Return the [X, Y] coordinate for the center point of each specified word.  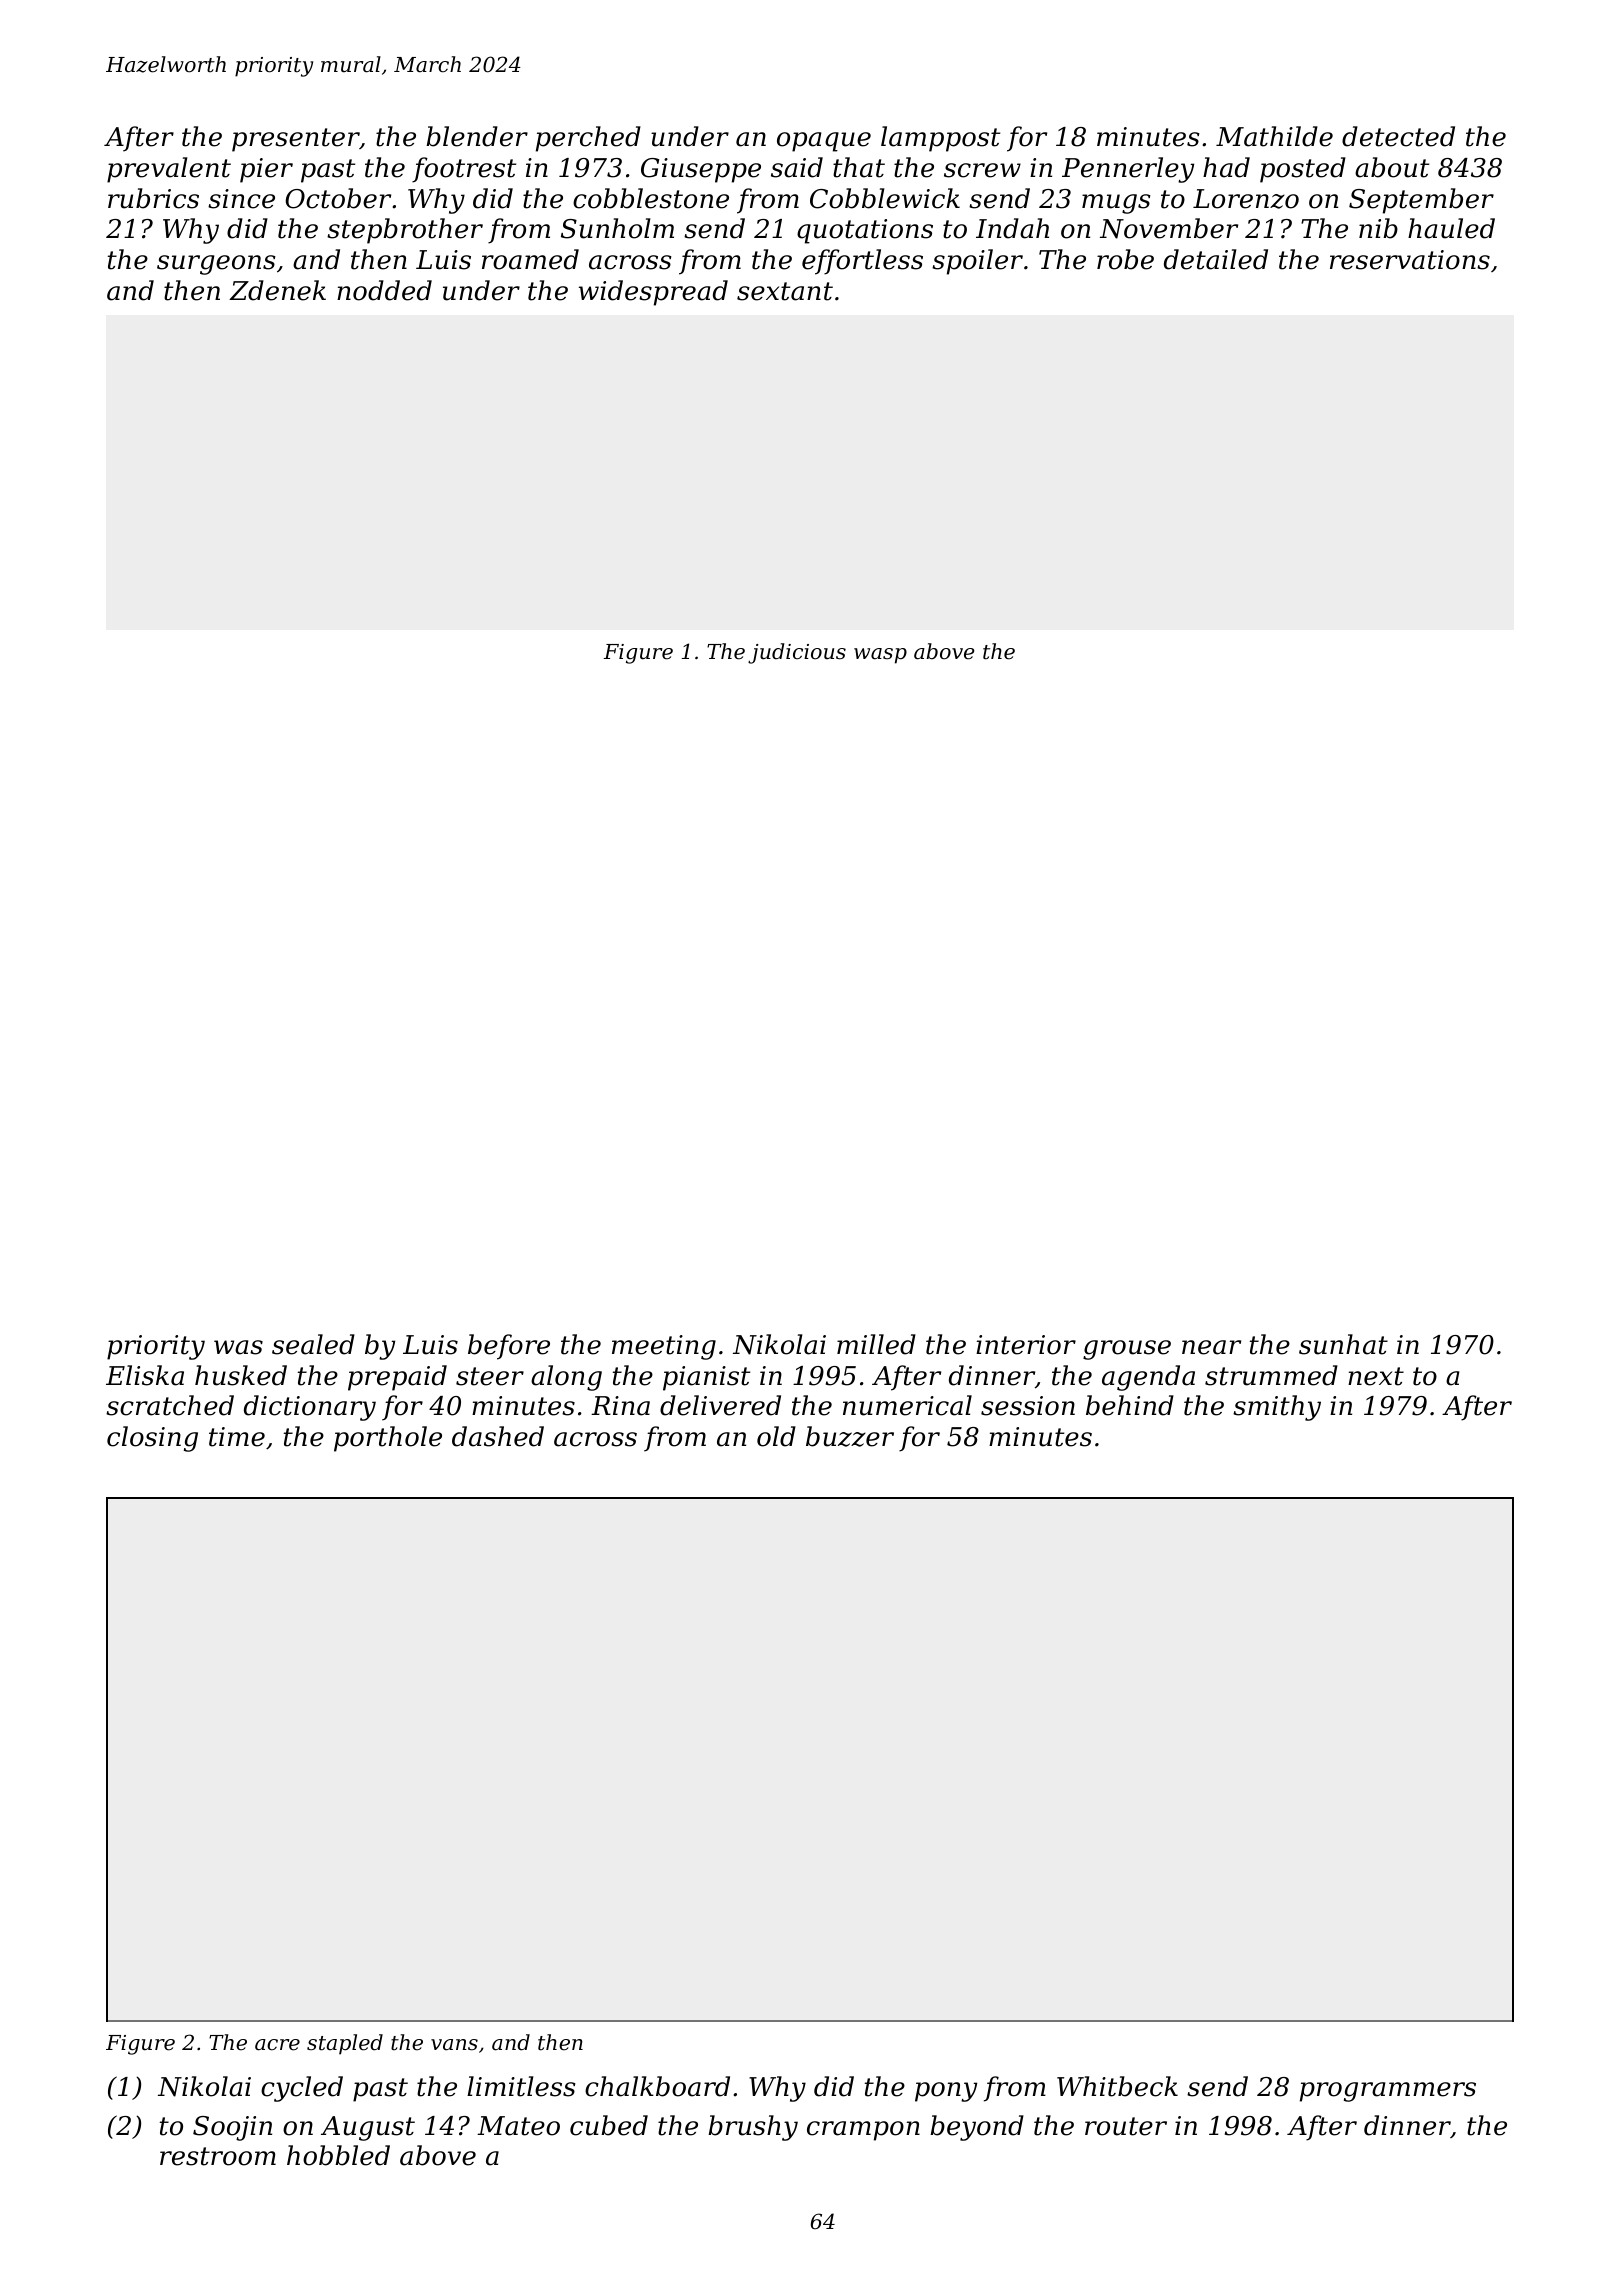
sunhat [1343, 1344]
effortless [862, 262]
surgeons [216, 265]
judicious [797, 653]
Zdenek [277, 290]
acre [277, 2045]
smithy [1277, 1408]
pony [946, 2092]
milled [876, 1344]
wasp [880, 656]
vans [454, 2045]
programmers [1388, 2092]
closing [152, 1439]
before [509, 1347]
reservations [1410, 260]
